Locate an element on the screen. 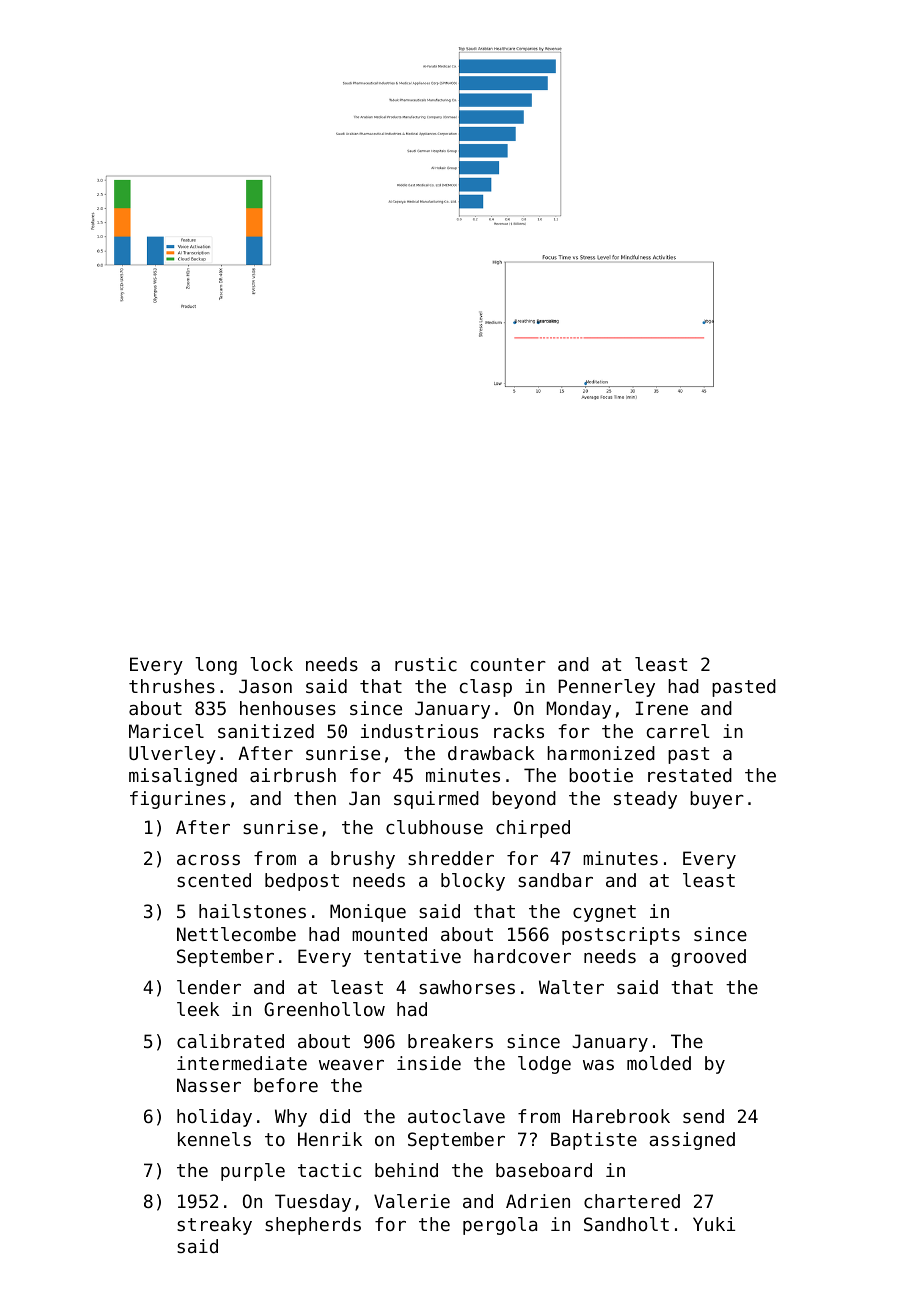 The height and width of the screenshot is (1316, 908). streaky is located at coordinates (214, 1226).
